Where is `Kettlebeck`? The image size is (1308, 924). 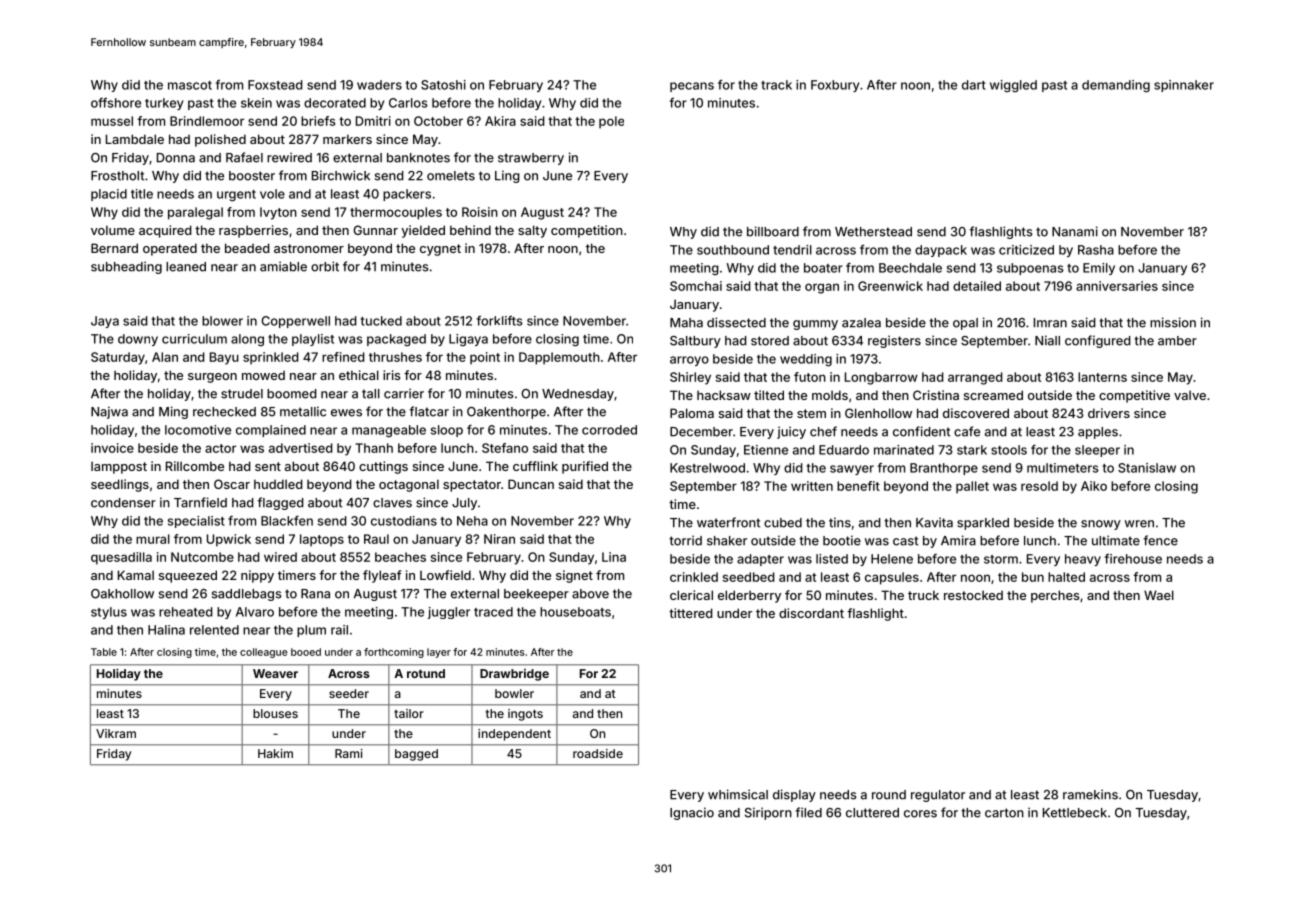 Kettlebeck is located at coordinates (1075, 813).
